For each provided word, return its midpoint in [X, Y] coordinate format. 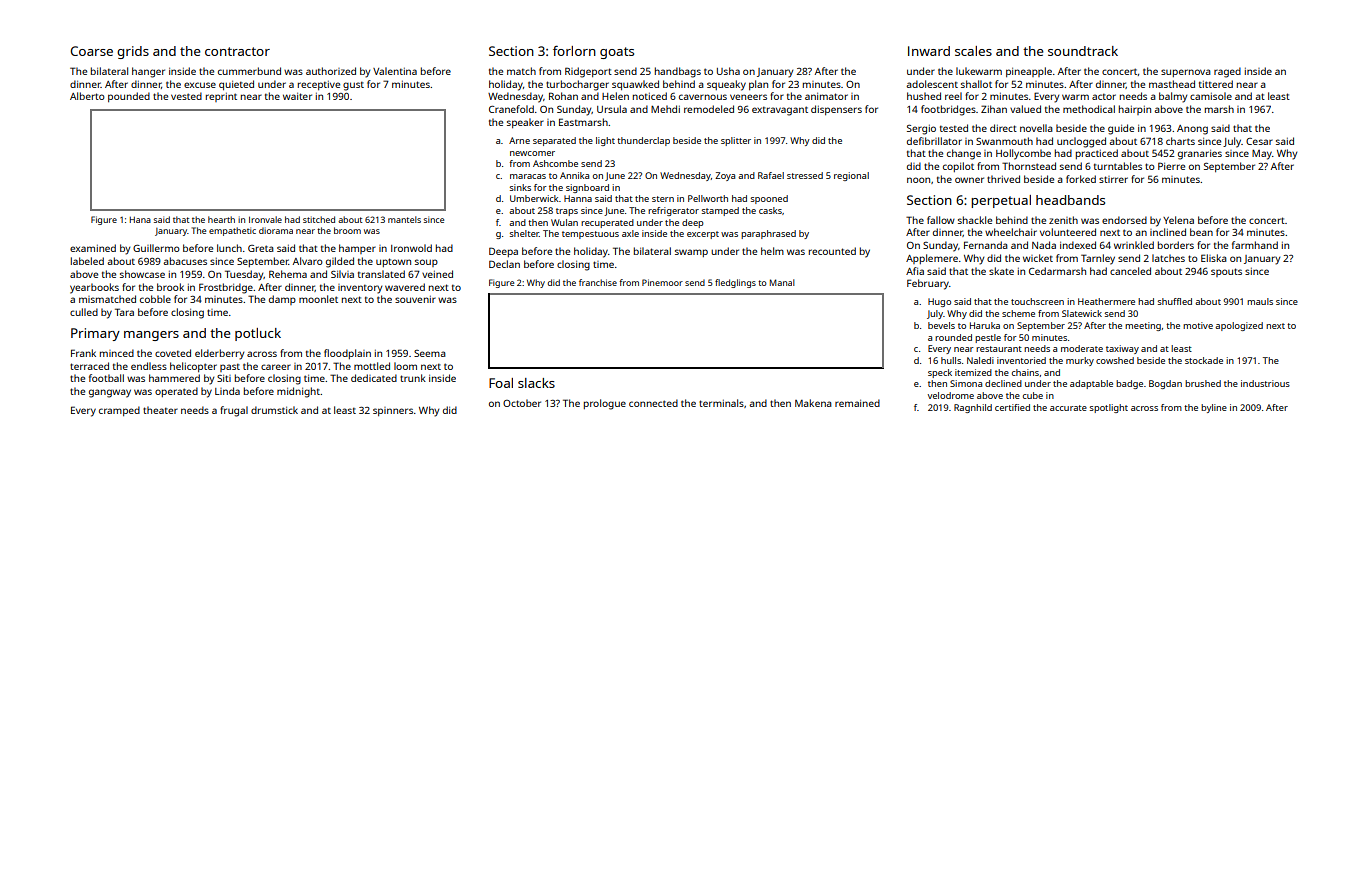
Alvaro [308, 261]
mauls [1260, 301]
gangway [110, 393]
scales [973, 51]
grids [133, 52]
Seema [430, 353]
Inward [929, 51]
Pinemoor [662, 282]
